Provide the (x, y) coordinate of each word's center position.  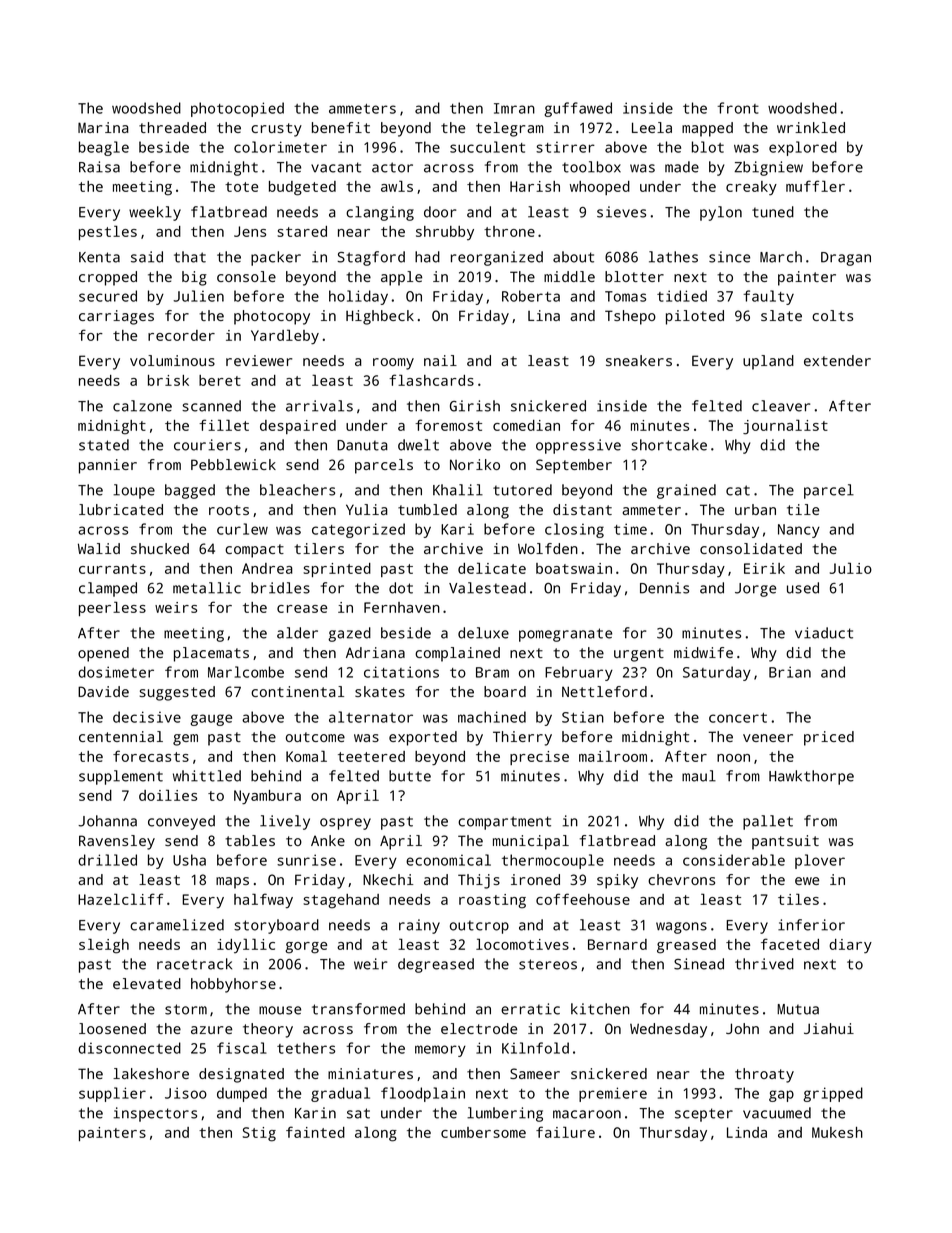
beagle (104, 148)
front (738, 108)
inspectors (155, 1114)
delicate (492, 568)
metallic (207, 588)
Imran (514, 108)
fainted (315, 1132)
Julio (851, 568)
